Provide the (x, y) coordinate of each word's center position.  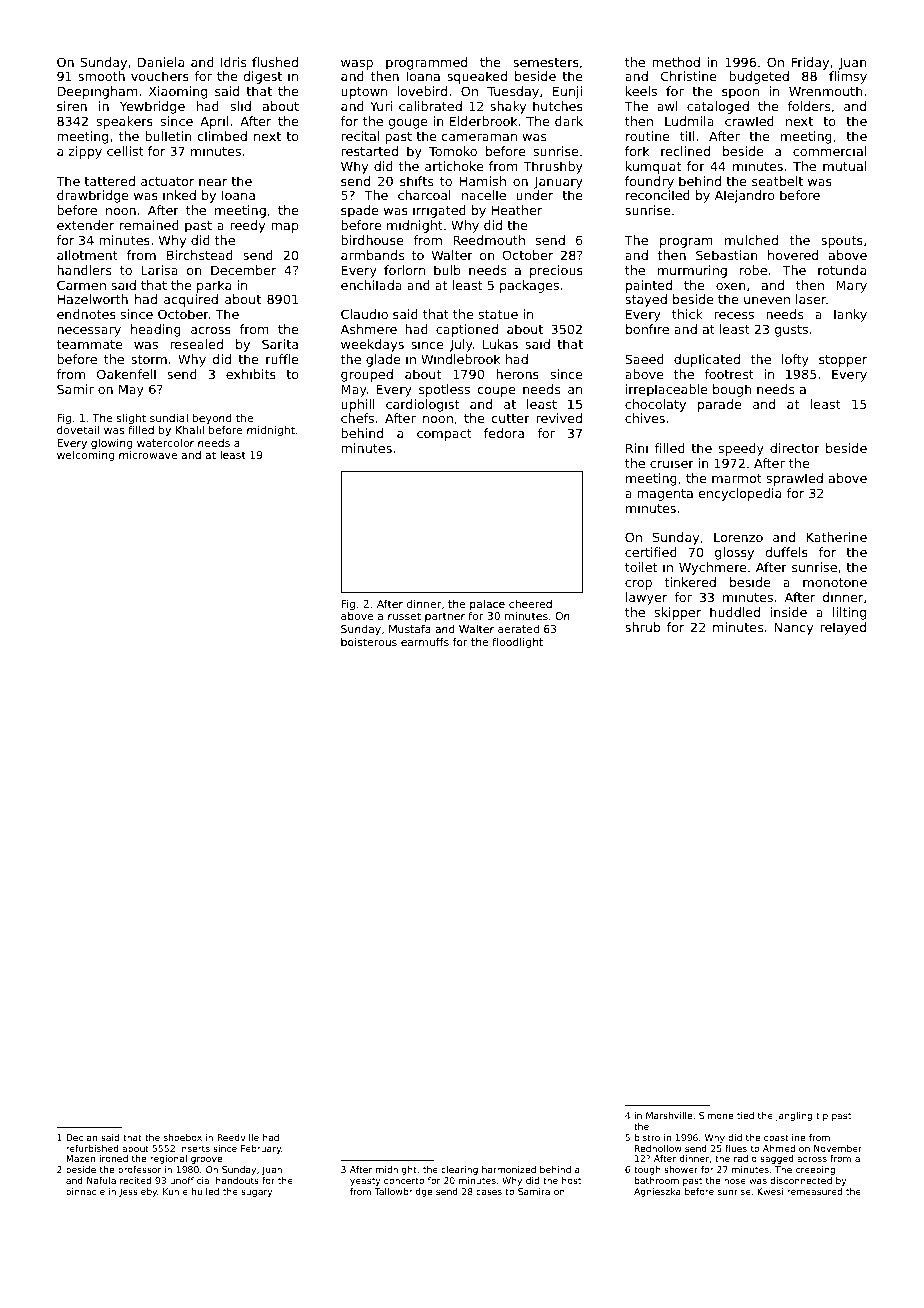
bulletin (168, 136)
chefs (357, 418)
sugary (257, 1193)
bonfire (647, 329)
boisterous (369, 642)
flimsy (848, 77)
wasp (357, 65)
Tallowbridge (403, 1192)
